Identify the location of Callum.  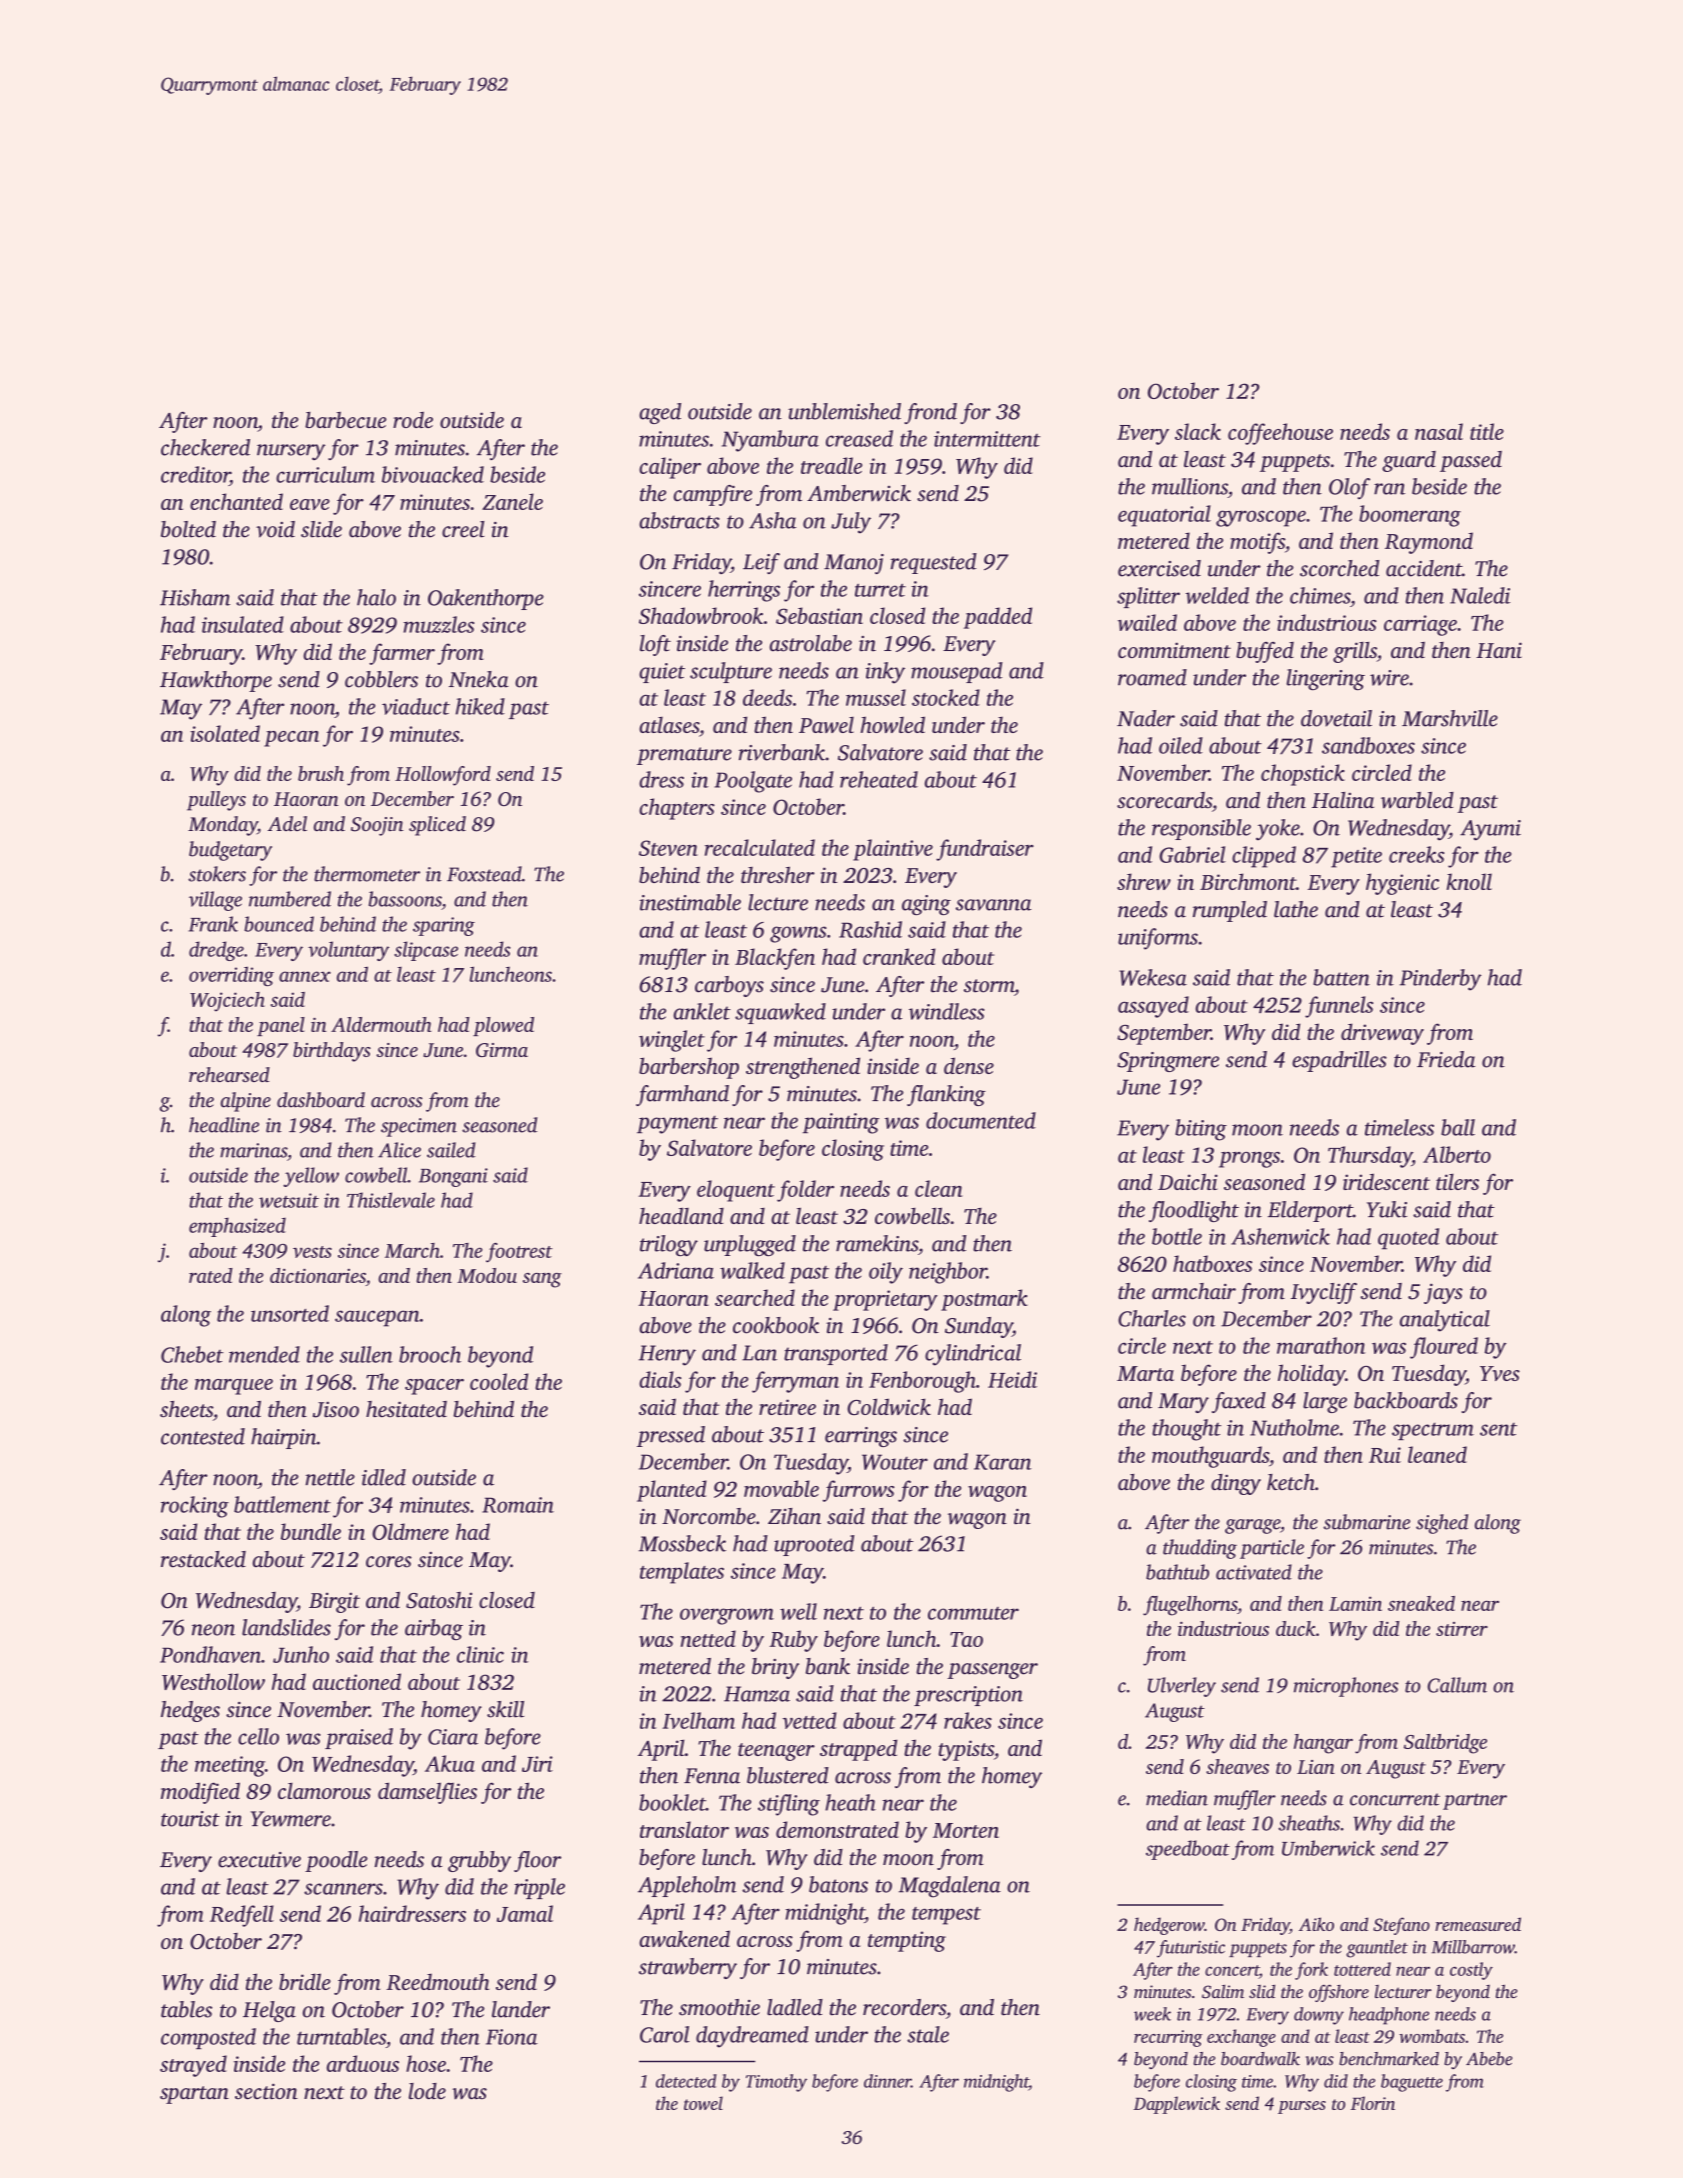
(1457, 1685).
